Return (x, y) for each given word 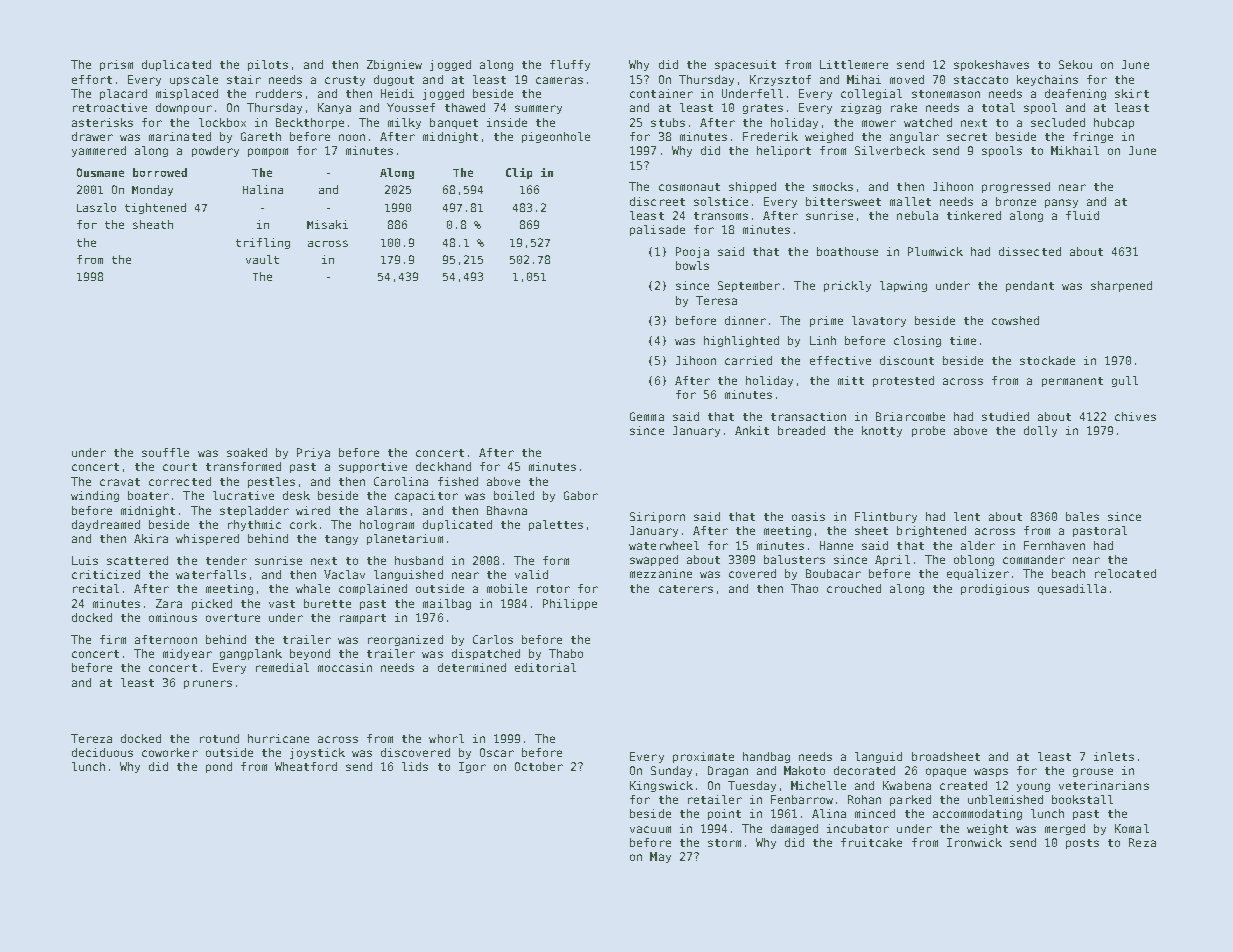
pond (219, 767)
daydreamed (106, 525)
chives (1135, 416)
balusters (794, 559)
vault (262, 259)
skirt (1132, 93)
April (892, 560)
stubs (668, 122)
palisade (657, 230)
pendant (1030, 286)
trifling (263, 243)
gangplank (251, 654)
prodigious (995, 589)
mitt (851, 380)
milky (404, 123)
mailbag (447, 604)
